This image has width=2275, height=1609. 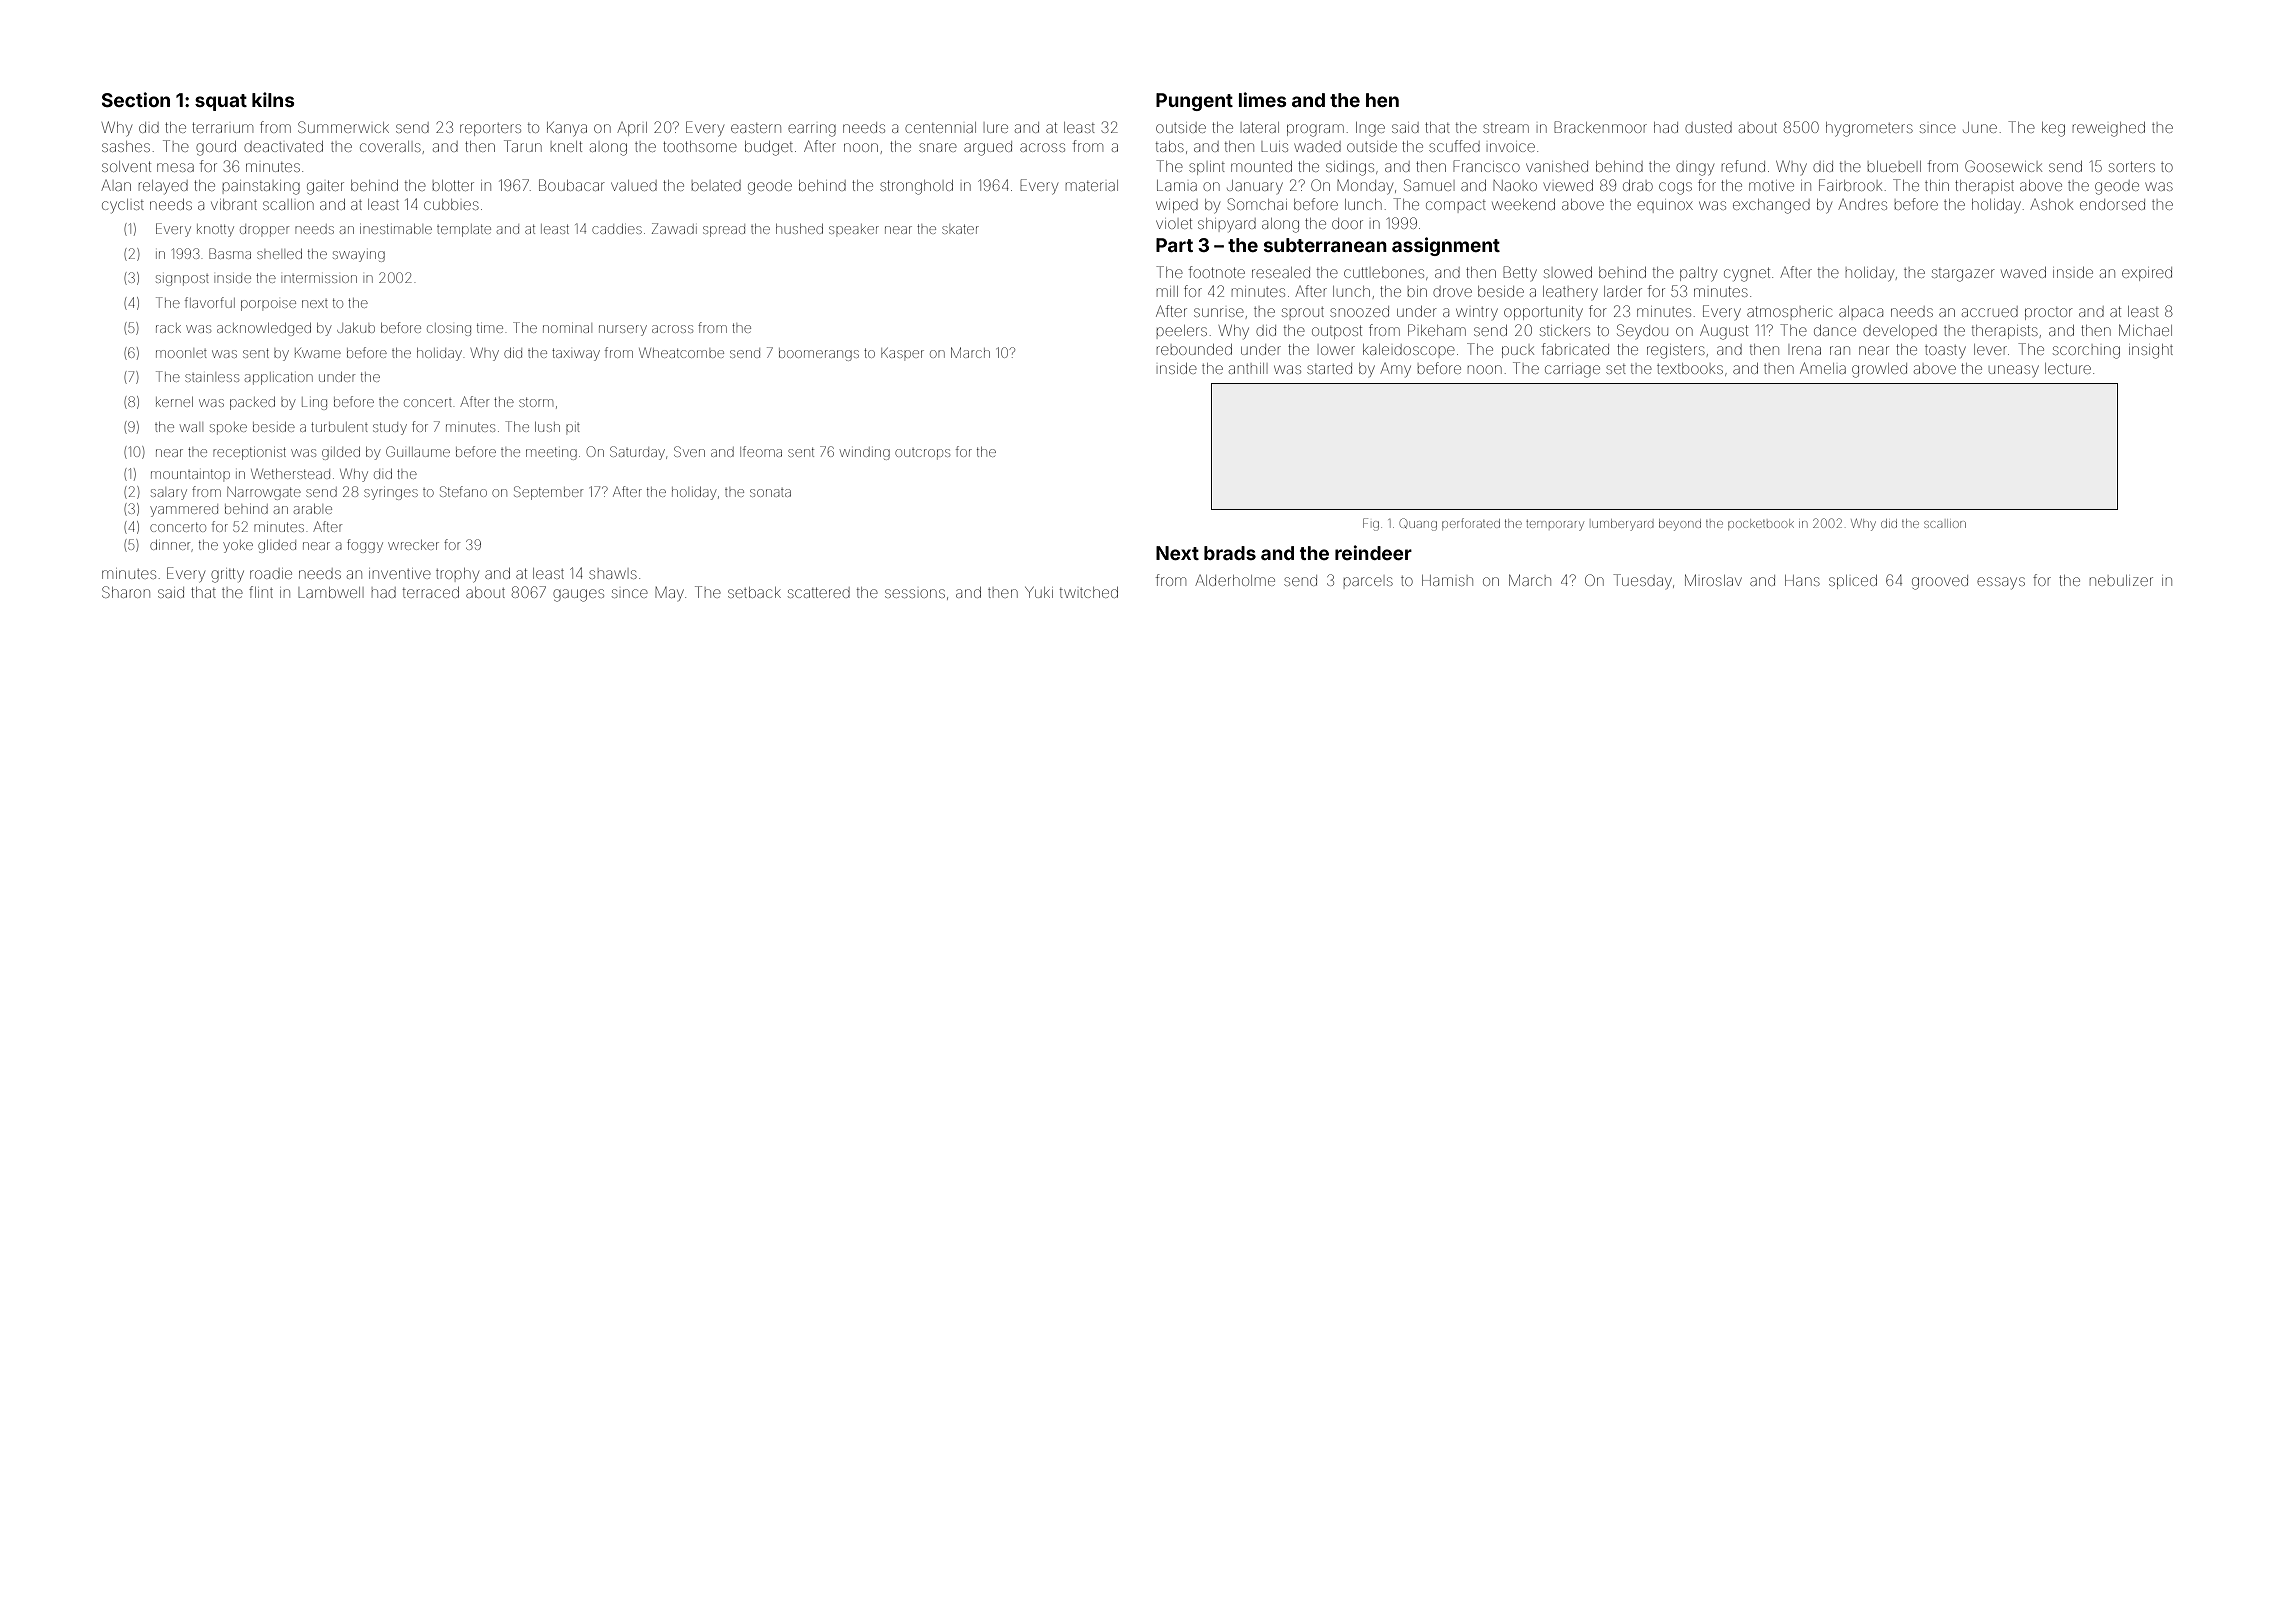 What do you see at coordinates (1194, 349) in the image?
I see `rebounded` at bounding box center [1194, 349].
